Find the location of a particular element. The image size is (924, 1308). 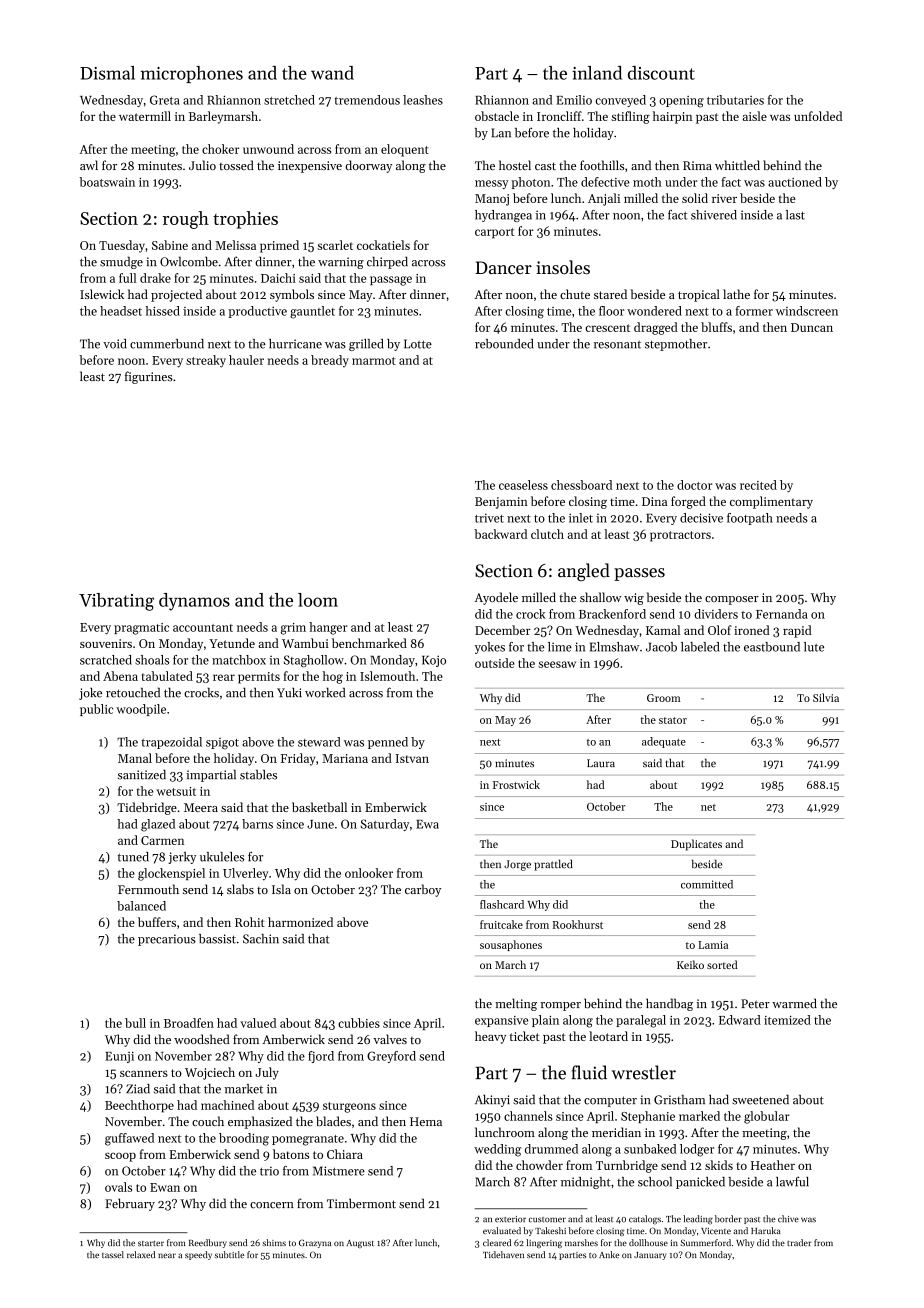

valves is located at coordinates (390, 1039).
